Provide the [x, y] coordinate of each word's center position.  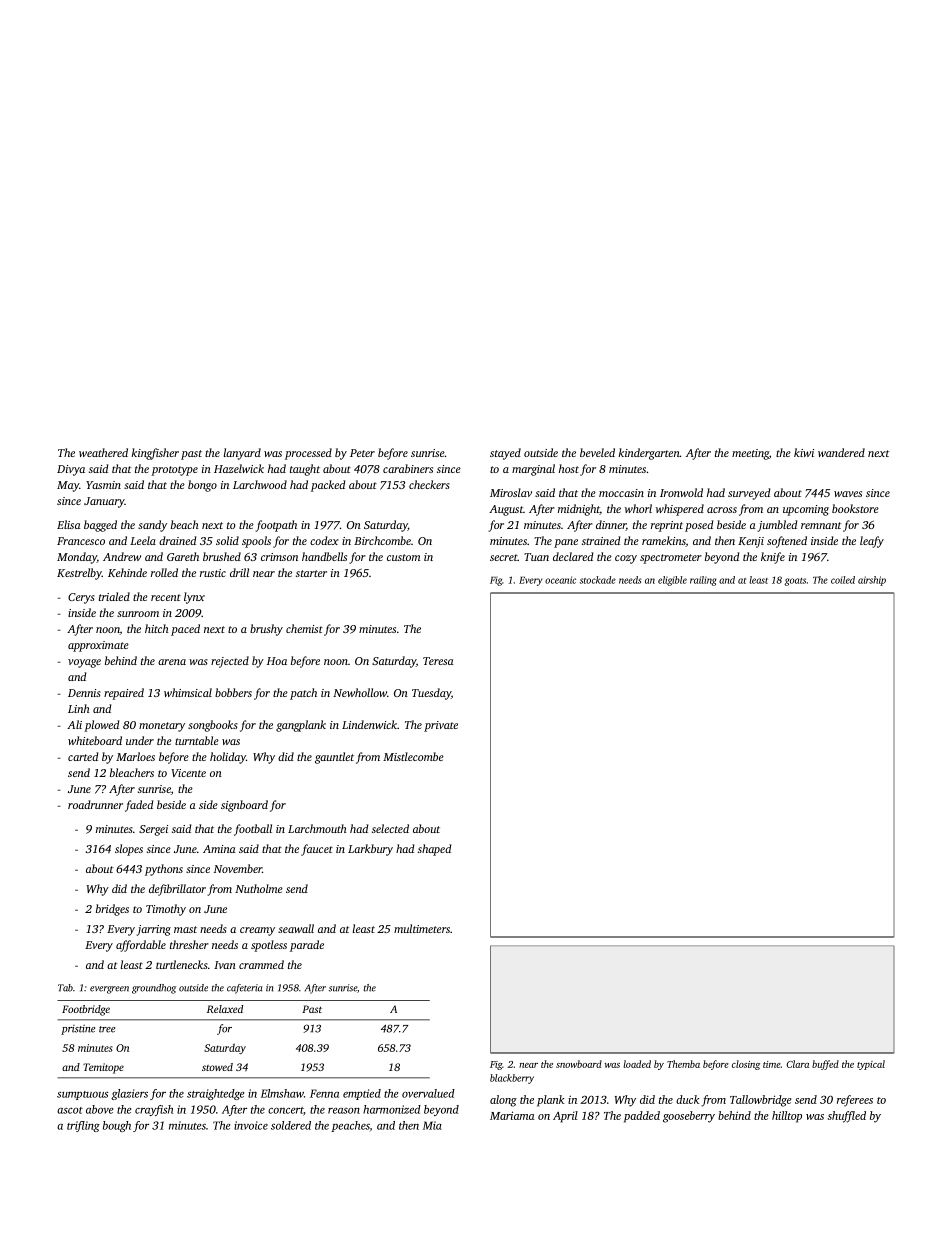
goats [795, 582]
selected [390, 828]
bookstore [855, 508]
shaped [434, 850]
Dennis [84, 693]
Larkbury [370, 850]
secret [504, 557]
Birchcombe [382, 540]
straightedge [215, 1094]
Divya [71, 470]
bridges [112, 910]
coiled [843, 580]
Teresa [438, 661]
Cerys [81, 598]
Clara [798, 1064]
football [253, 830]
